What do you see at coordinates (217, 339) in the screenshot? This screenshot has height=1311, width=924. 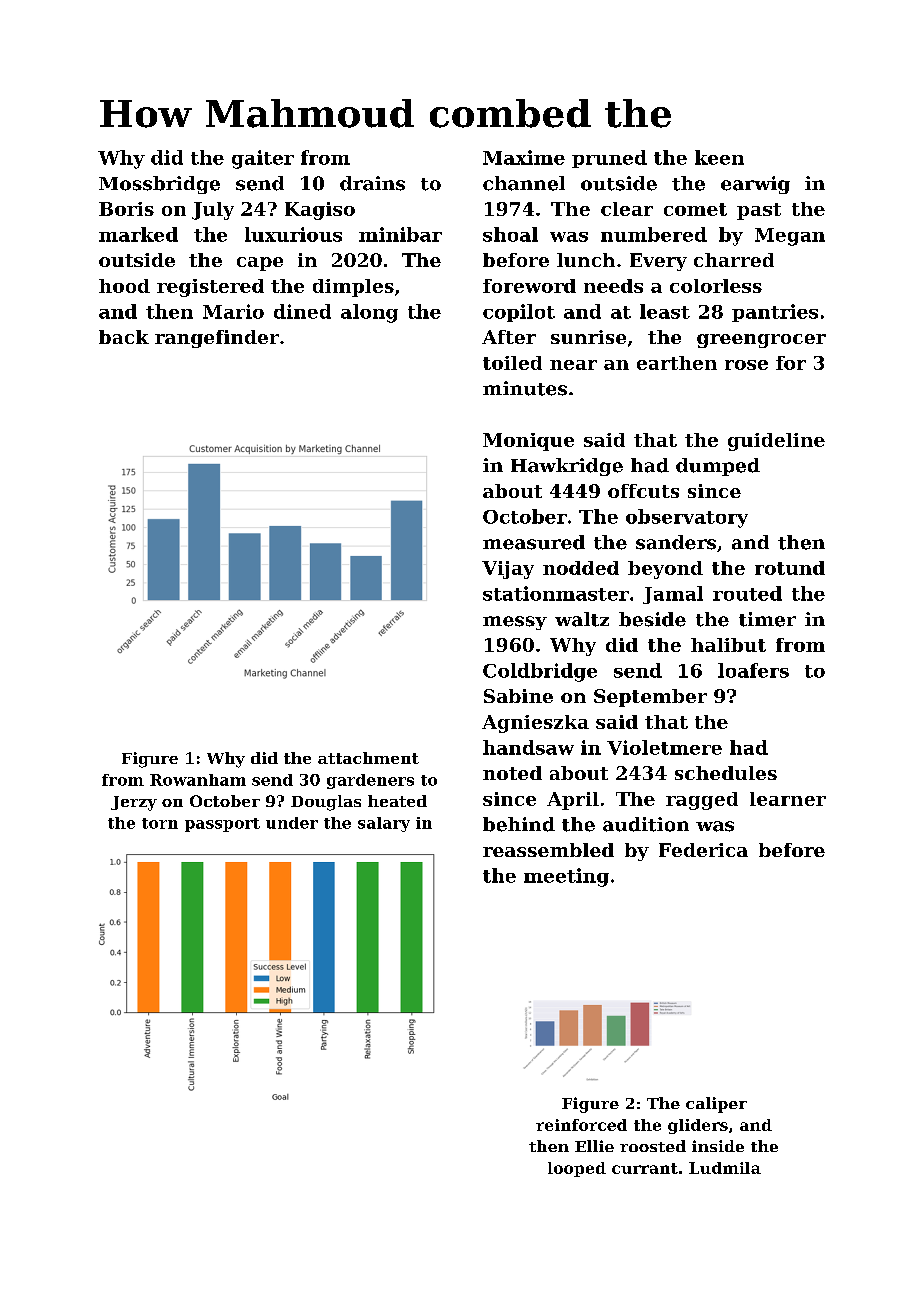 I see `rangefinder` at bounding box center [217, 339].
